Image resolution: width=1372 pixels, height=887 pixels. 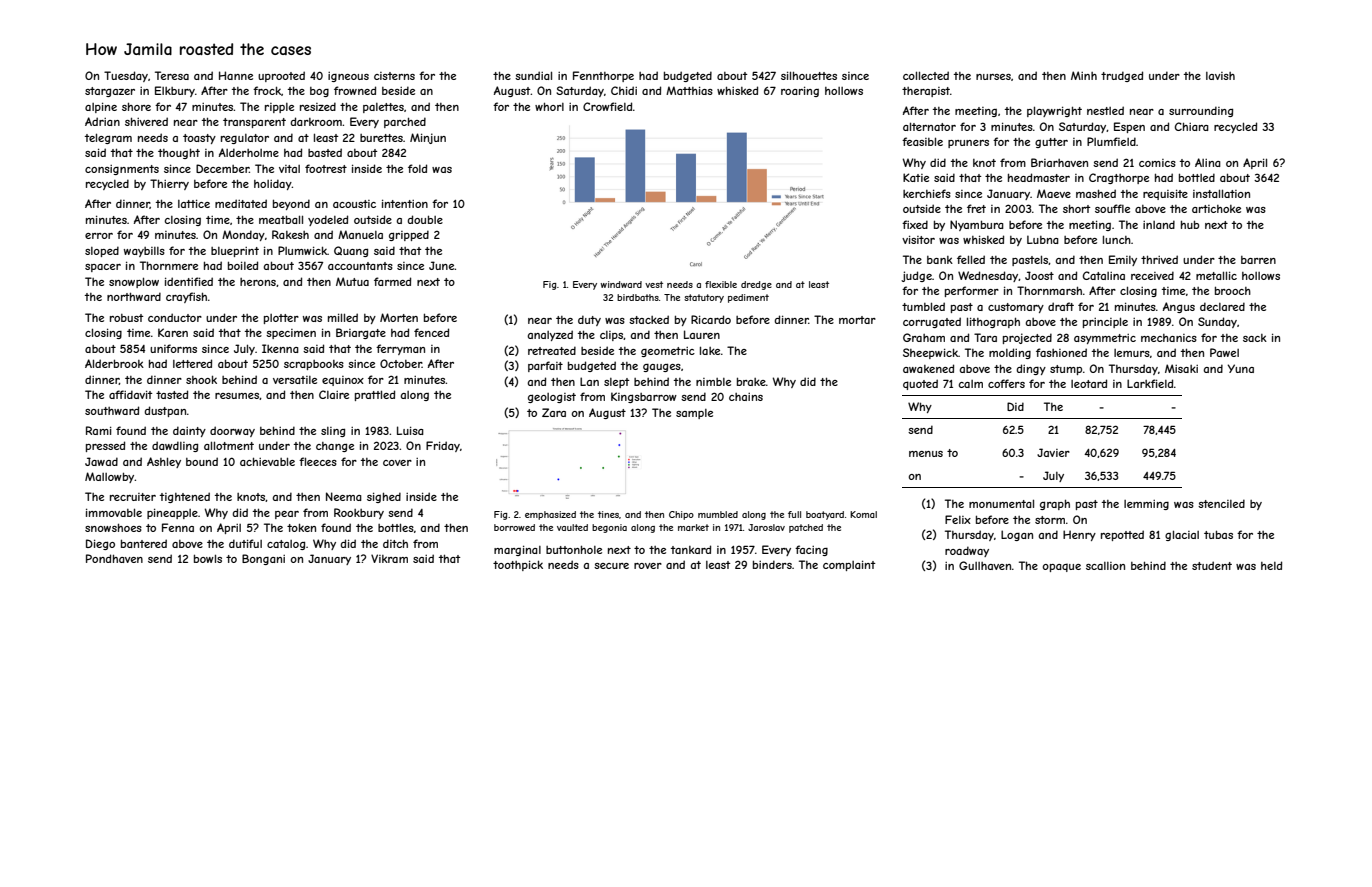 I want to click on northward, so click(x=134, y=296).
